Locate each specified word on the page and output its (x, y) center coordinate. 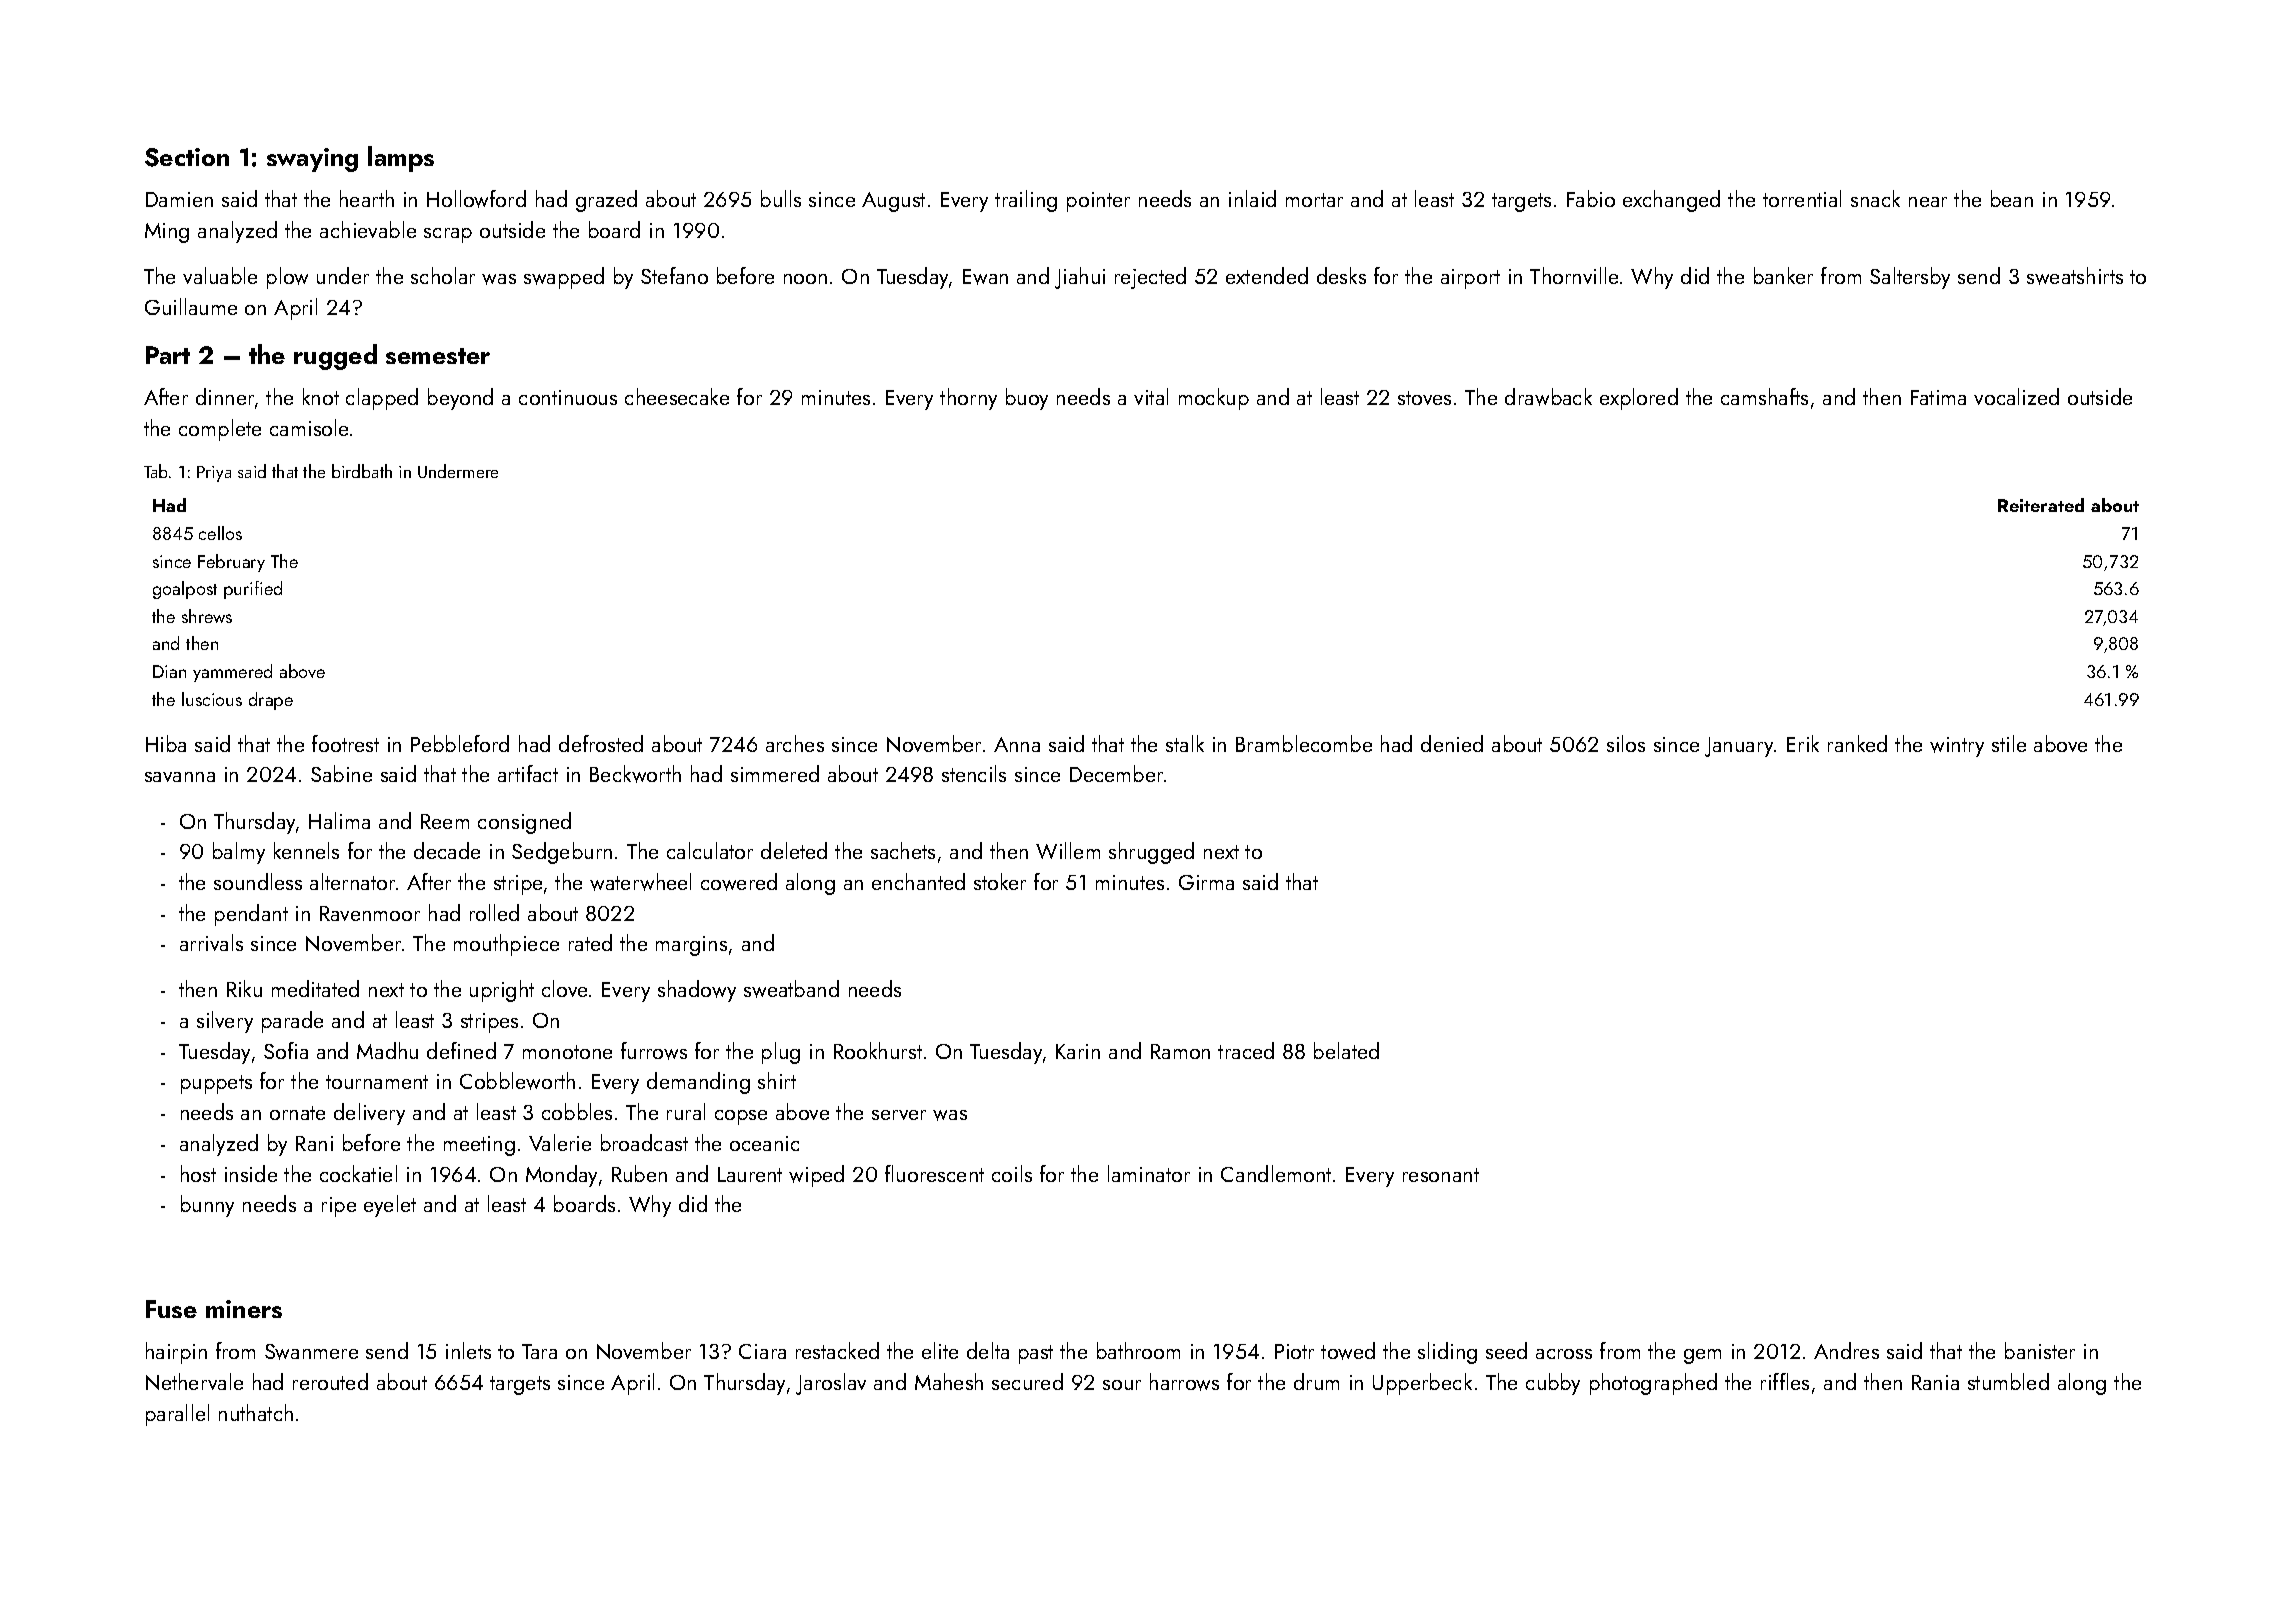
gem (1702, 1356)
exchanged (1671, 201)
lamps (401, 159)
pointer (1098, 202)
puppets (216, 1084)
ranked (1857, 743)
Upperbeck (1422, 1384)
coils (1012, 1173)
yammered (232, 673)
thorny (968, 399)
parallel (177, 1415)
